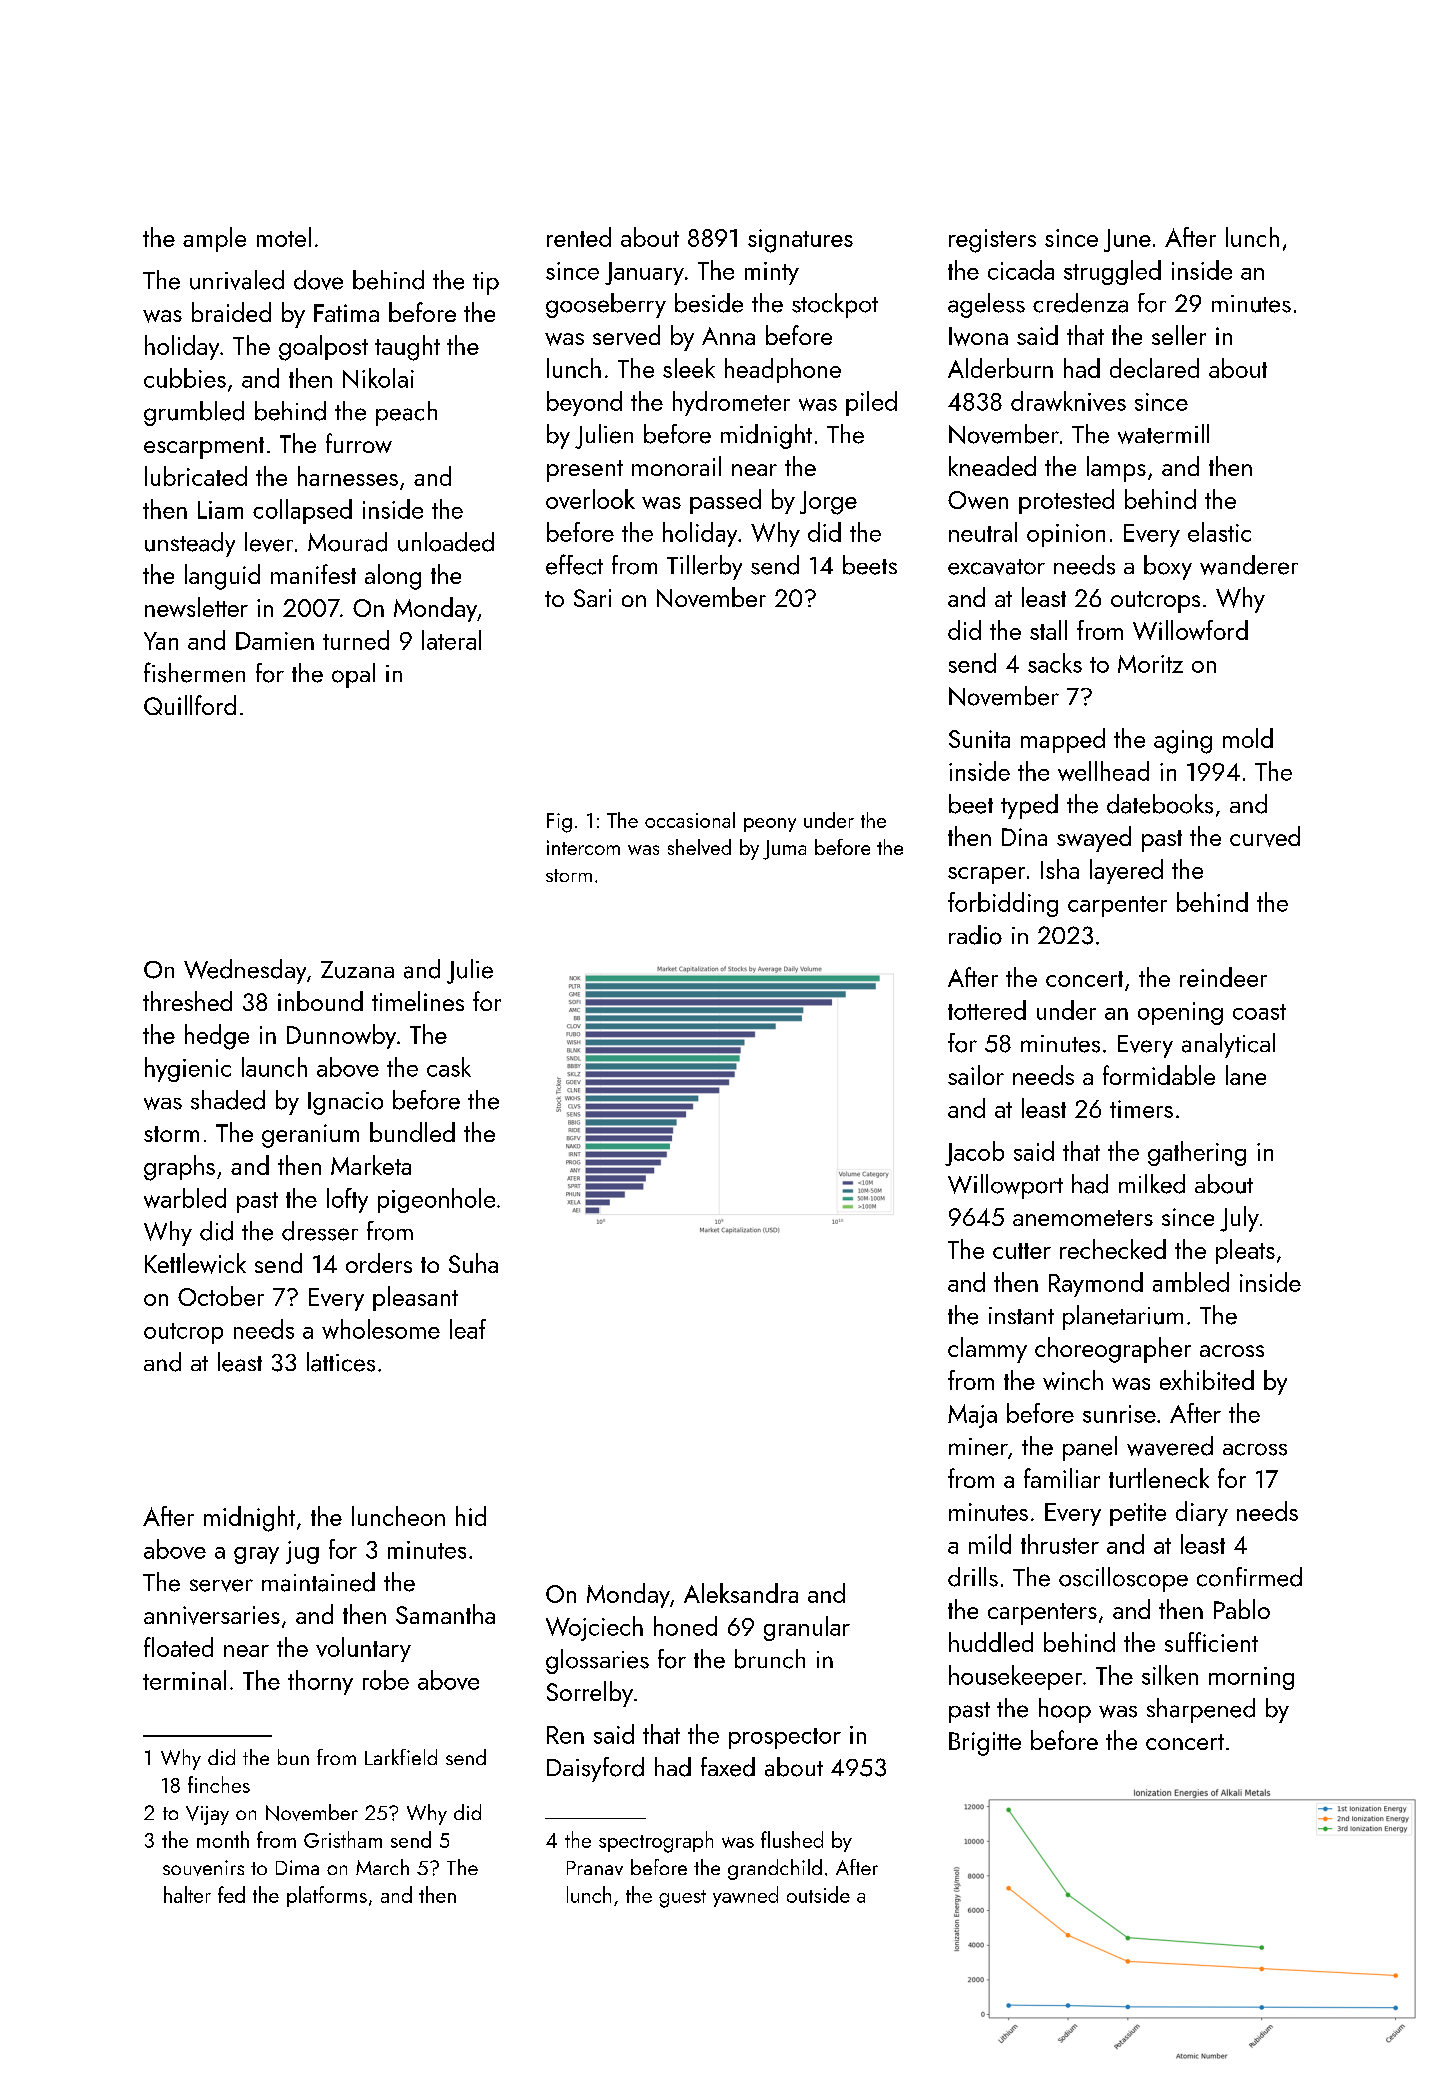 The height and width of the screenshot is (2100, 1450). What do you see at coordinates (343, 1839) in the screenshot?
I see `Gristham` at bounding box center [343, 1839].
